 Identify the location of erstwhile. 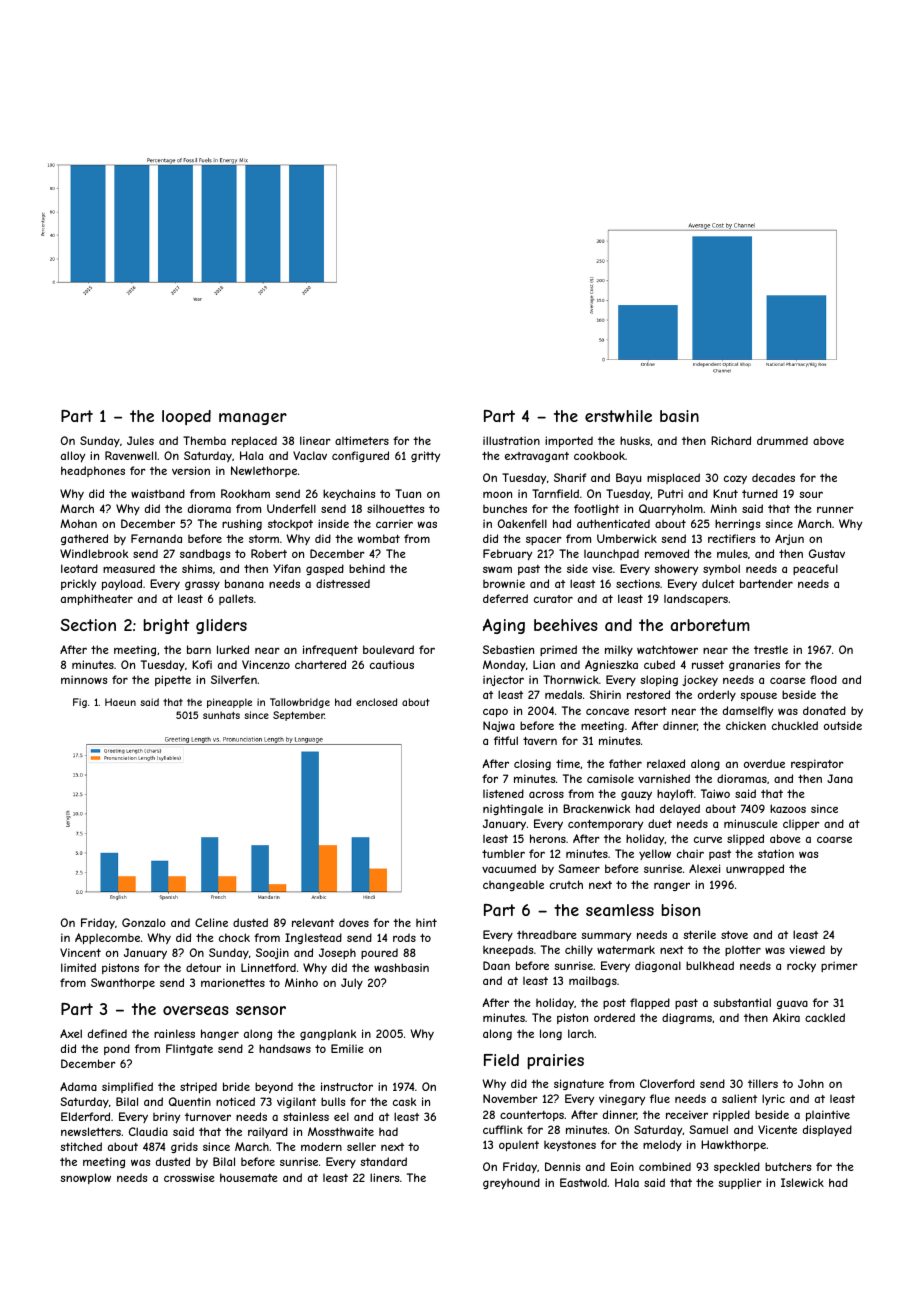
(618, 416).
